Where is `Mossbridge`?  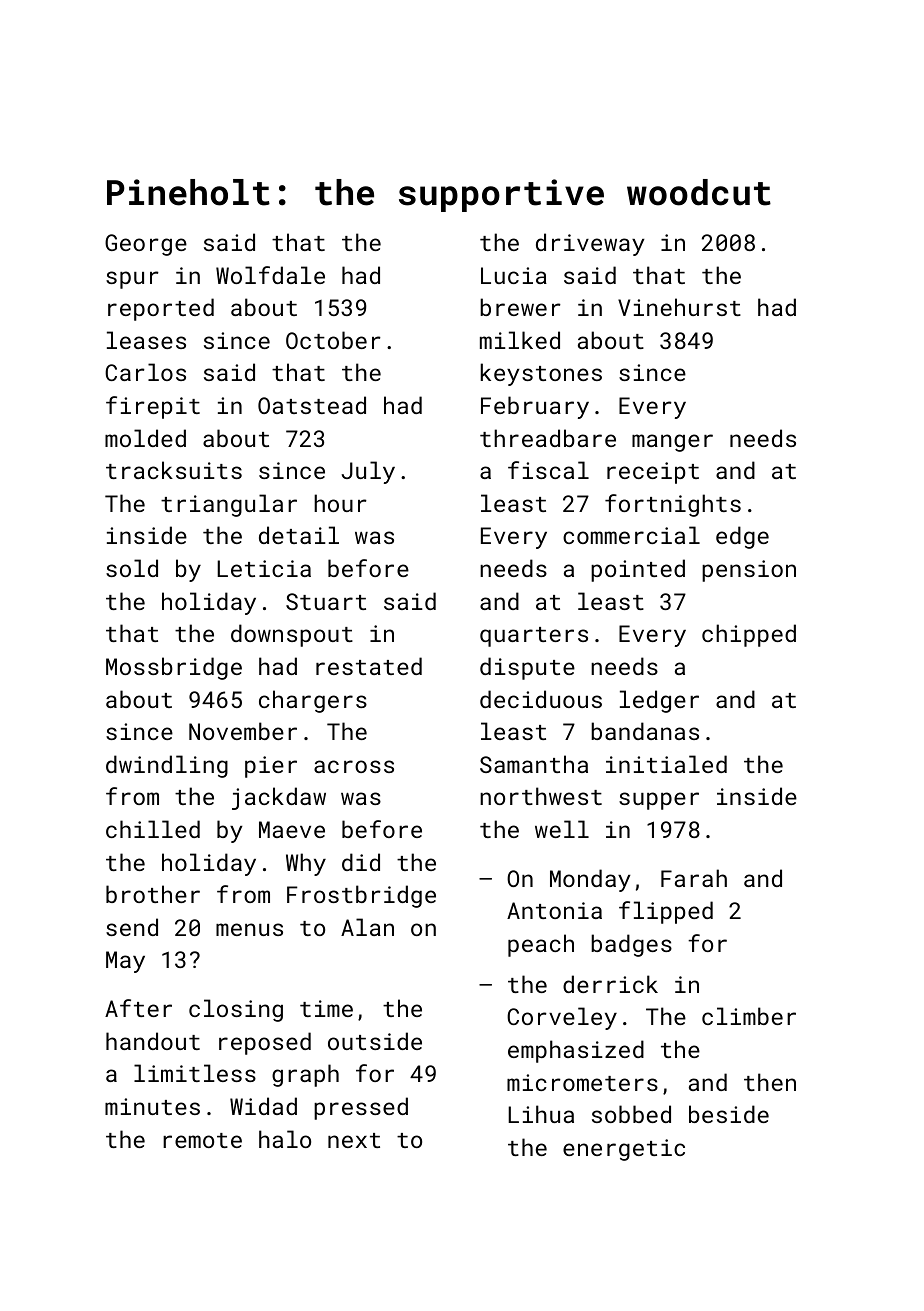
Mossbridge is located at coordinates (174, 668).
